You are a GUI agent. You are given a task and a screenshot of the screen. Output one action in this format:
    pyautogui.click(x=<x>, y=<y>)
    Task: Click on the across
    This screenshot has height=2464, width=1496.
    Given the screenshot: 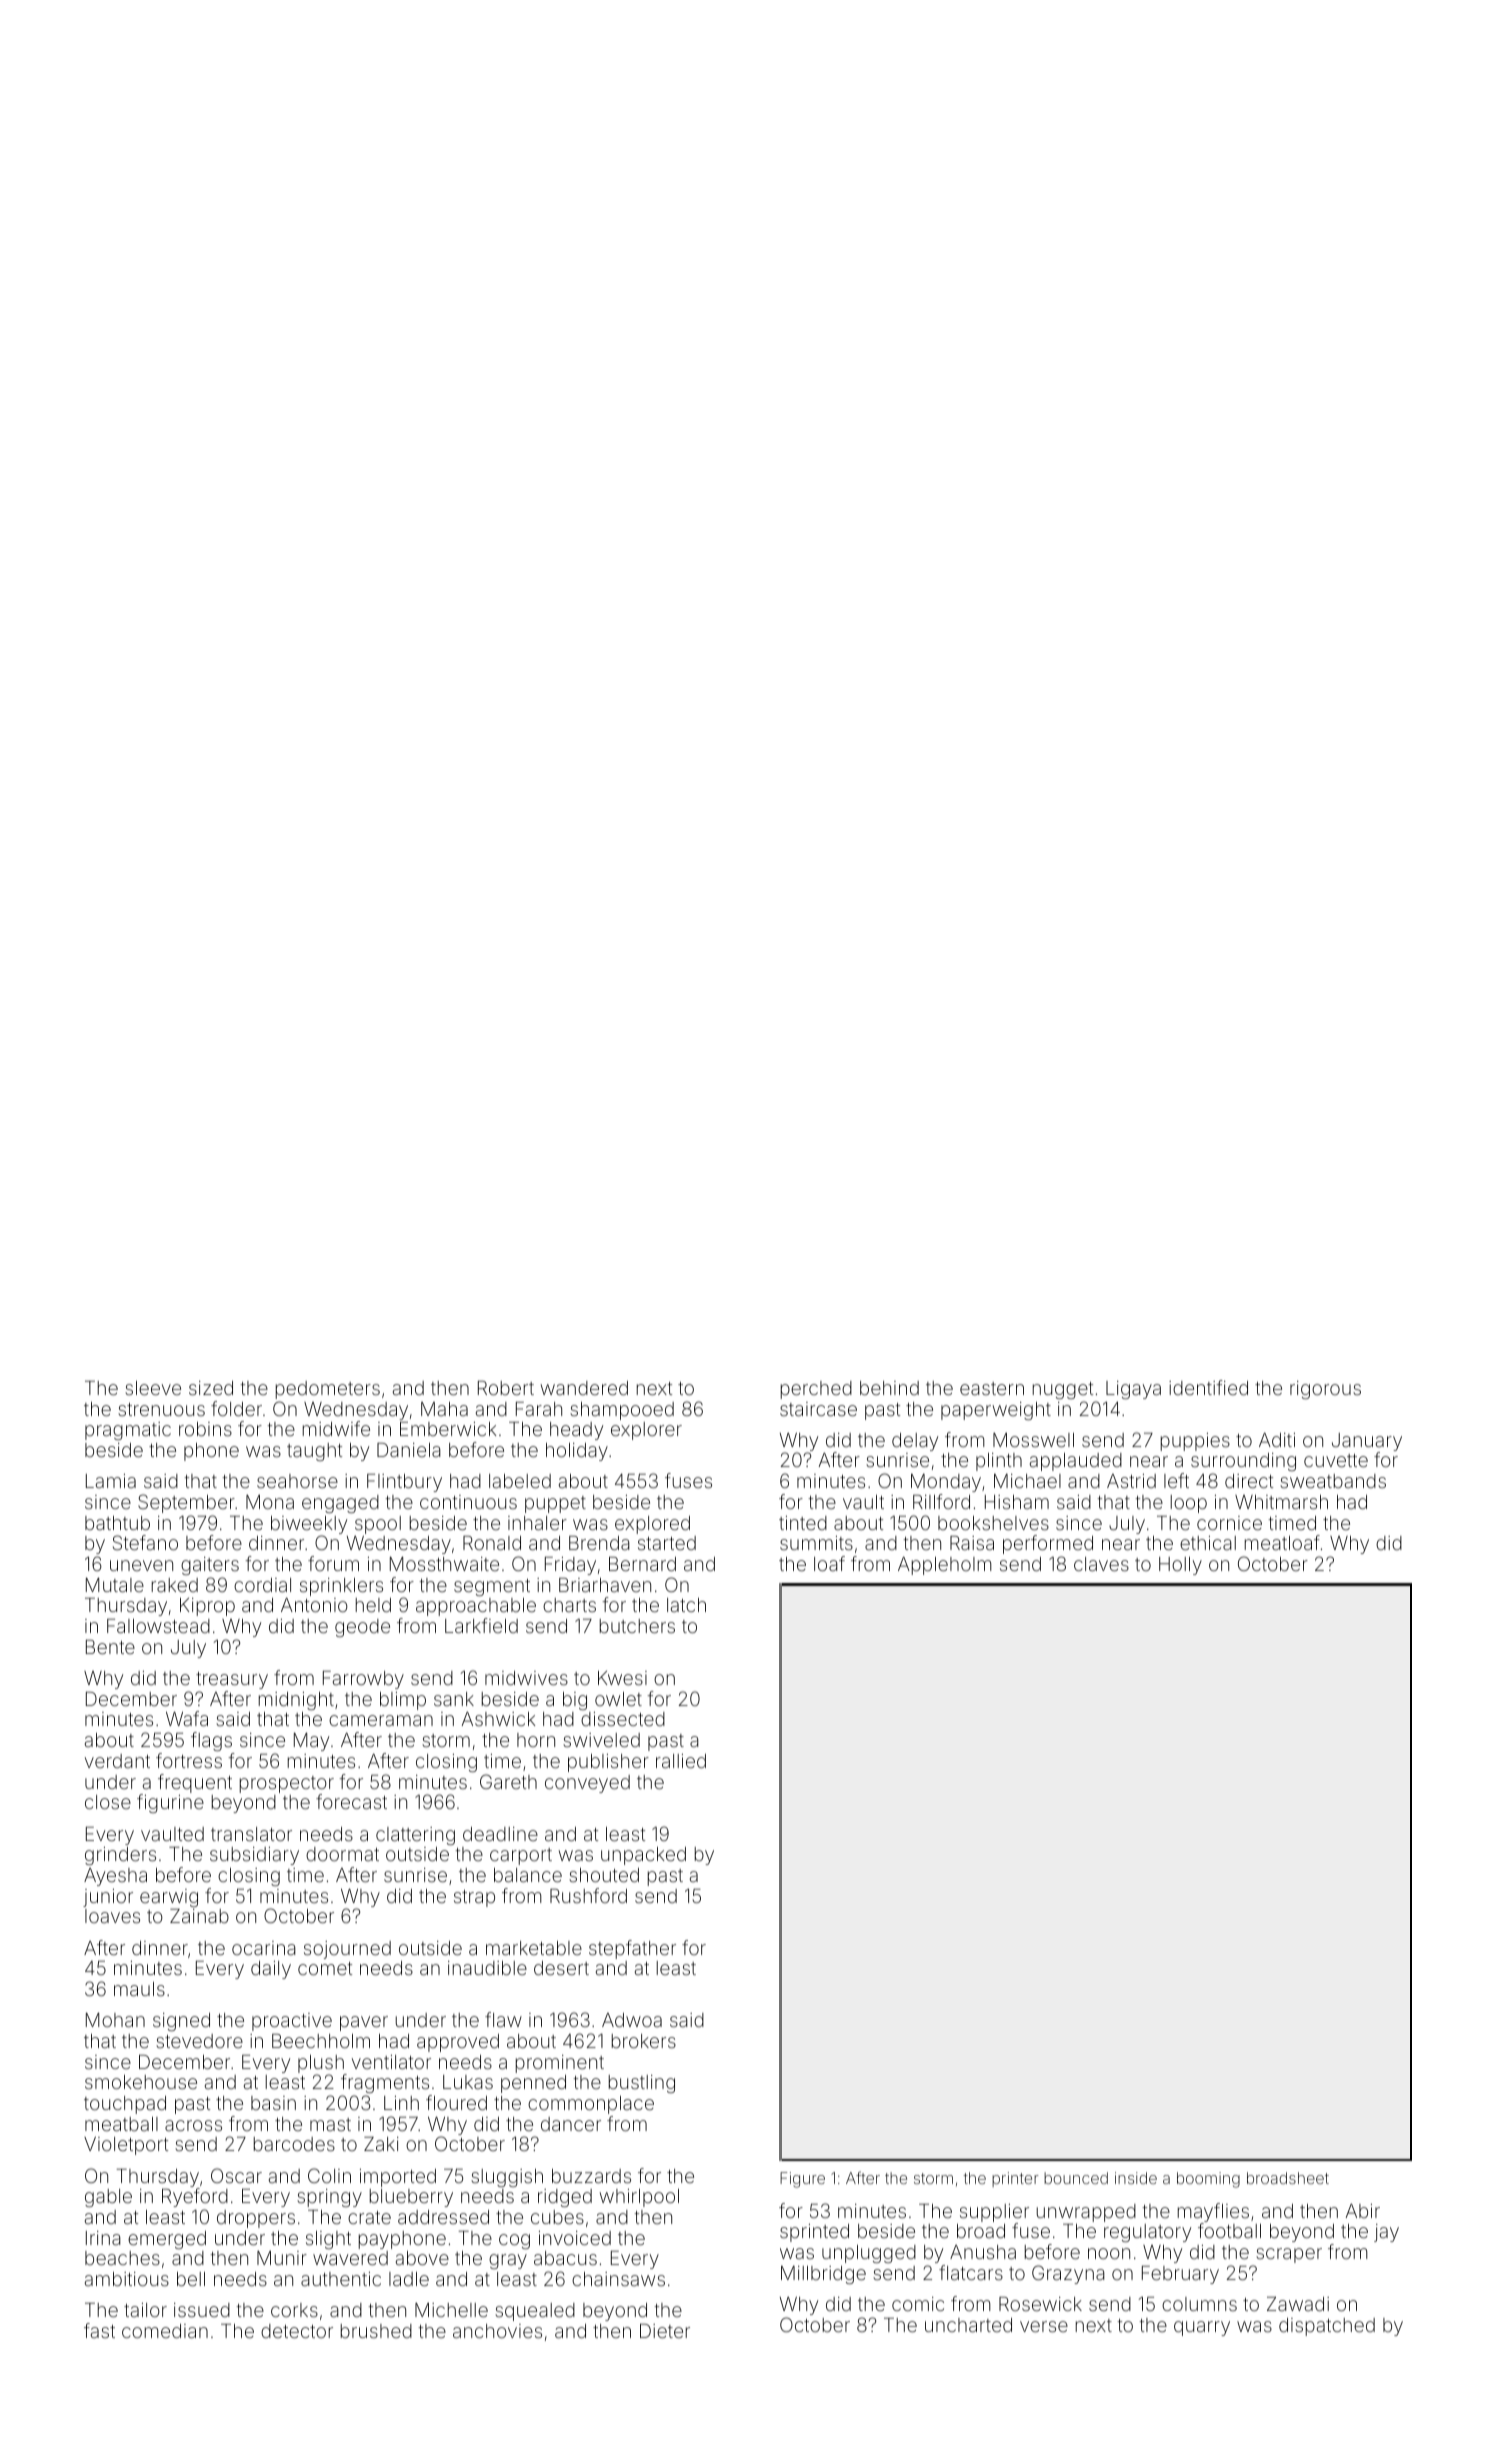 What is the action you would take?
    pyautogui.click(x=193, y=2125)
